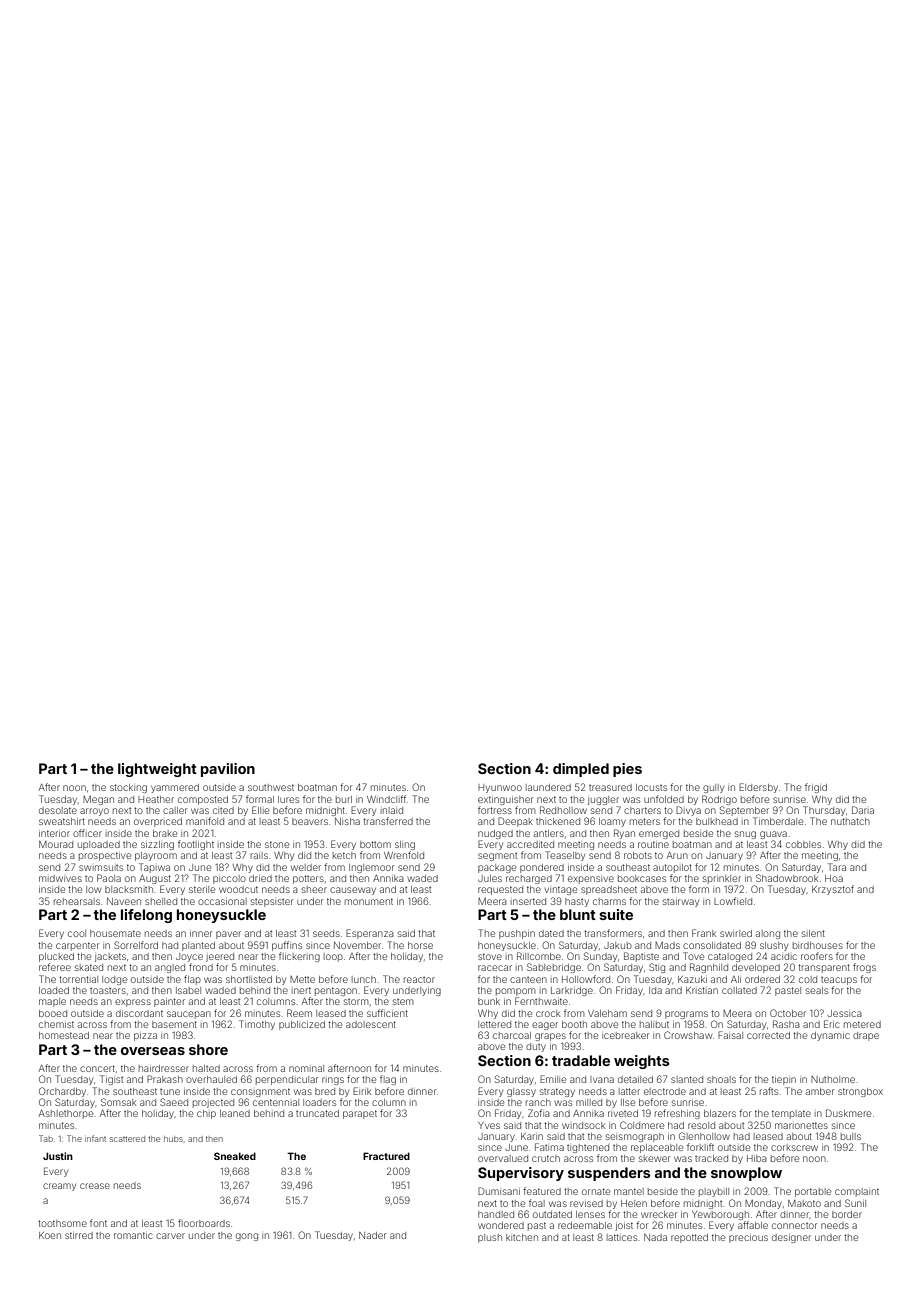 The width and height of the screenshot is (924, 1308). I want to click on bunk, so click(489, 1001).
